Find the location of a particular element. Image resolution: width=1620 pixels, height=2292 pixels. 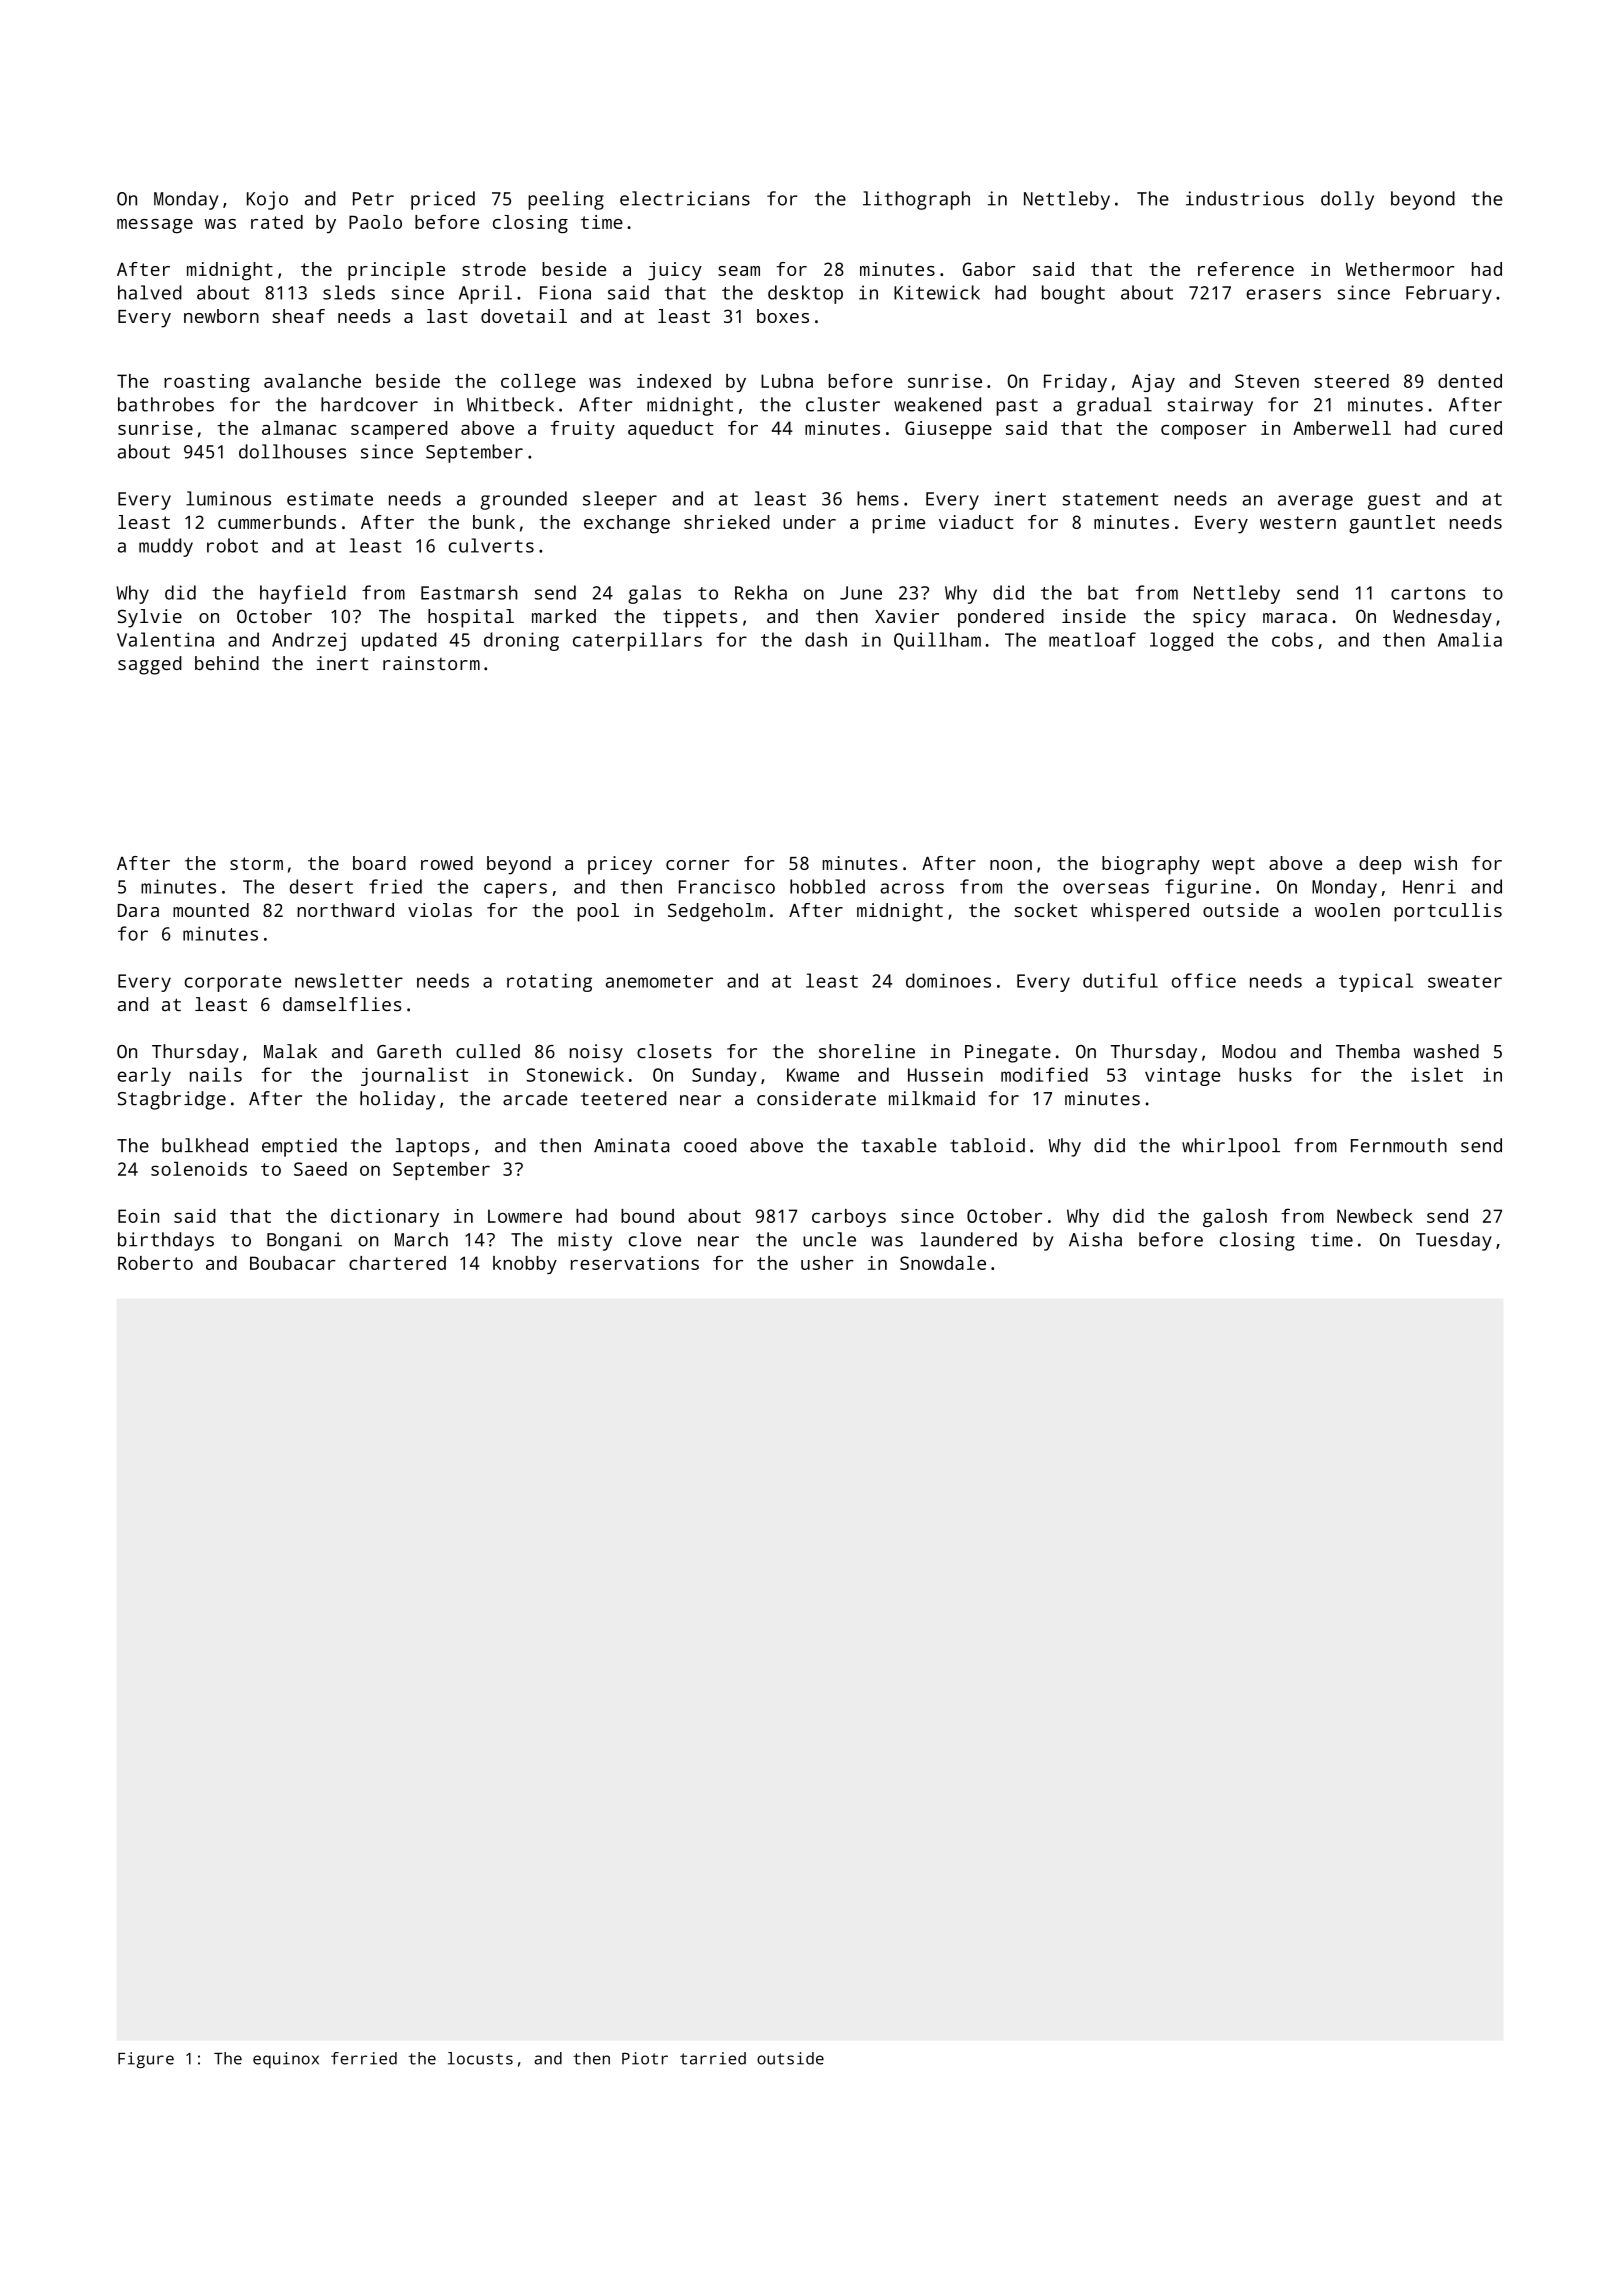

rowed is located at coordinates (447, 863).
